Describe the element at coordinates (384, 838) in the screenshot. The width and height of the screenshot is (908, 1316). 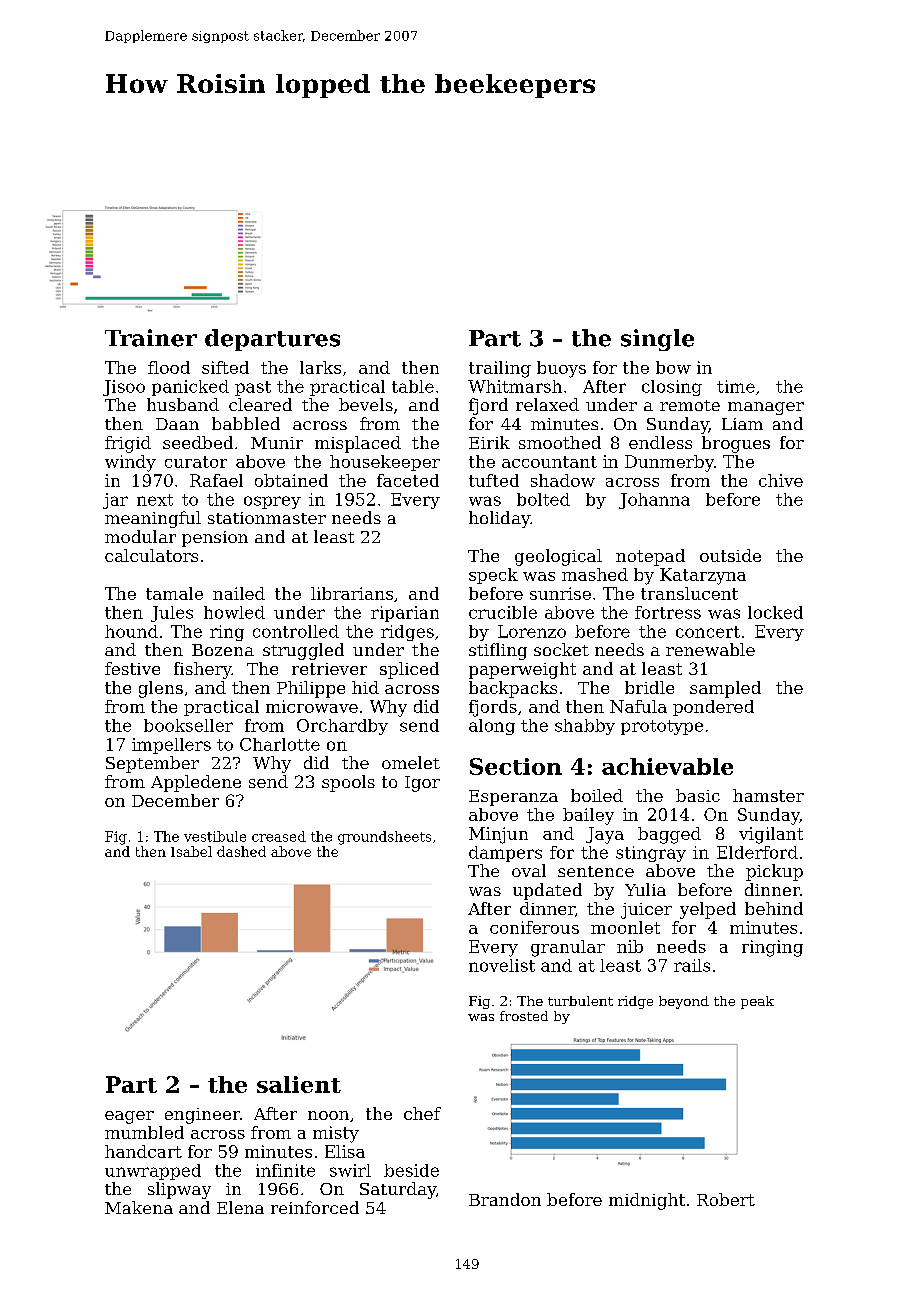
I see `groundsheets` at that location.
